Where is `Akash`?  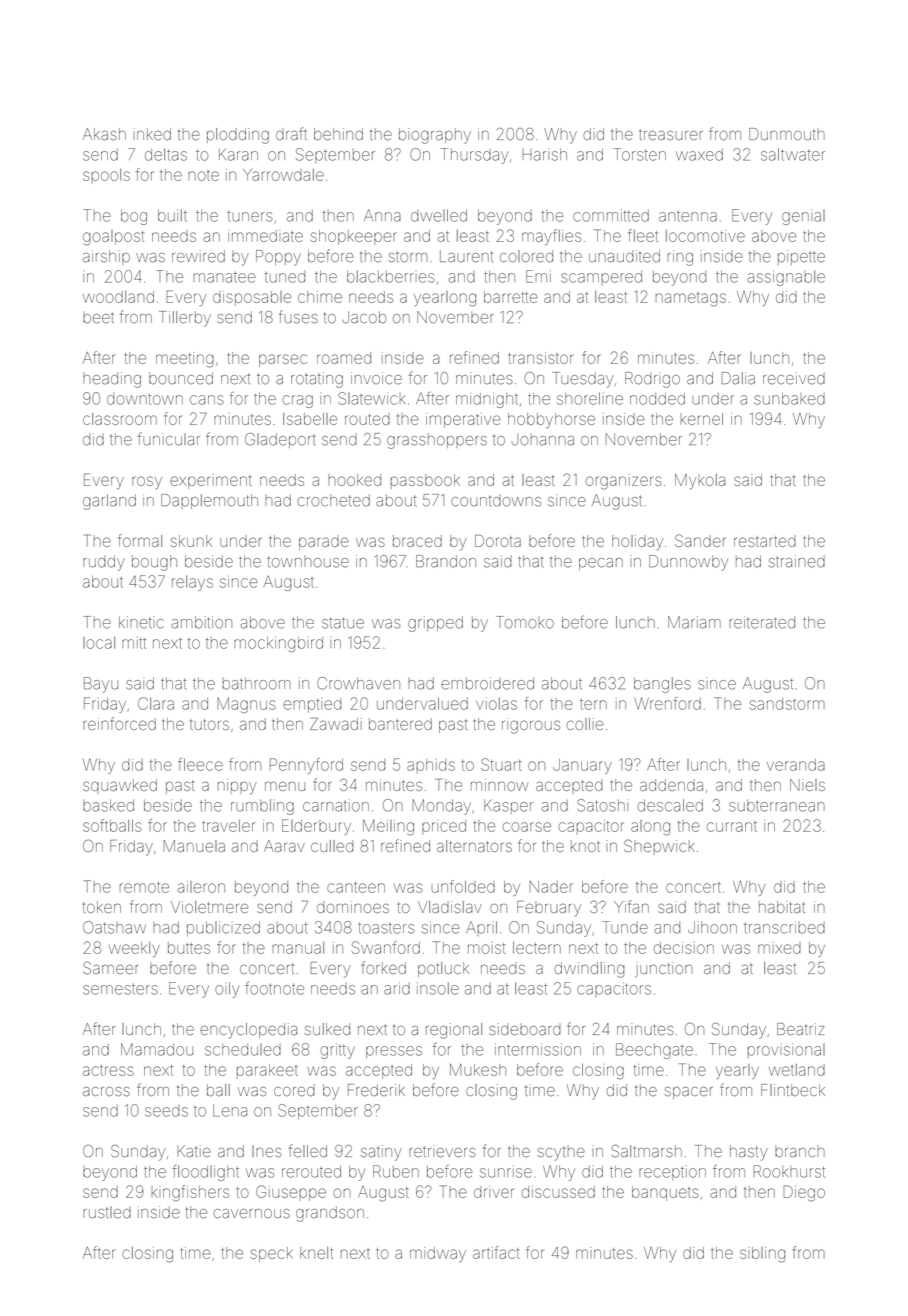 Akash is located at coordinates (104, 134).
